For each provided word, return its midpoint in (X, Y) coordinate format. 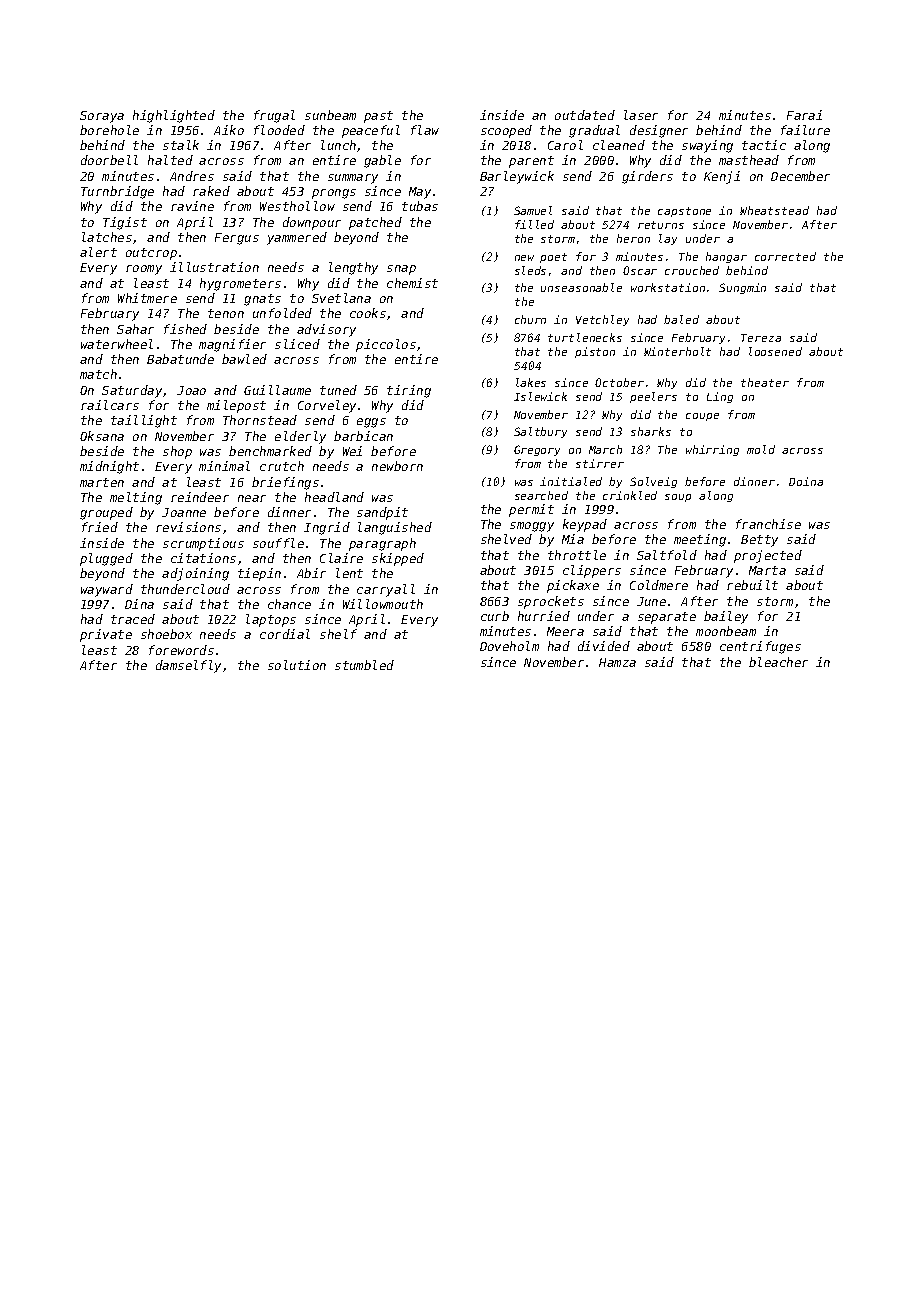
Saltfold (667, 555)
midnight (109, 467)
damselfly (188, 666)
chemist (412, 283)
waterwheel (117, 344)
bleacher (778, 662)
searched (541, 495)
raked (211, 191)
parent (531, 162)
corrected (785, 256)
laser (641, 115)
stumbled (364, 665)
